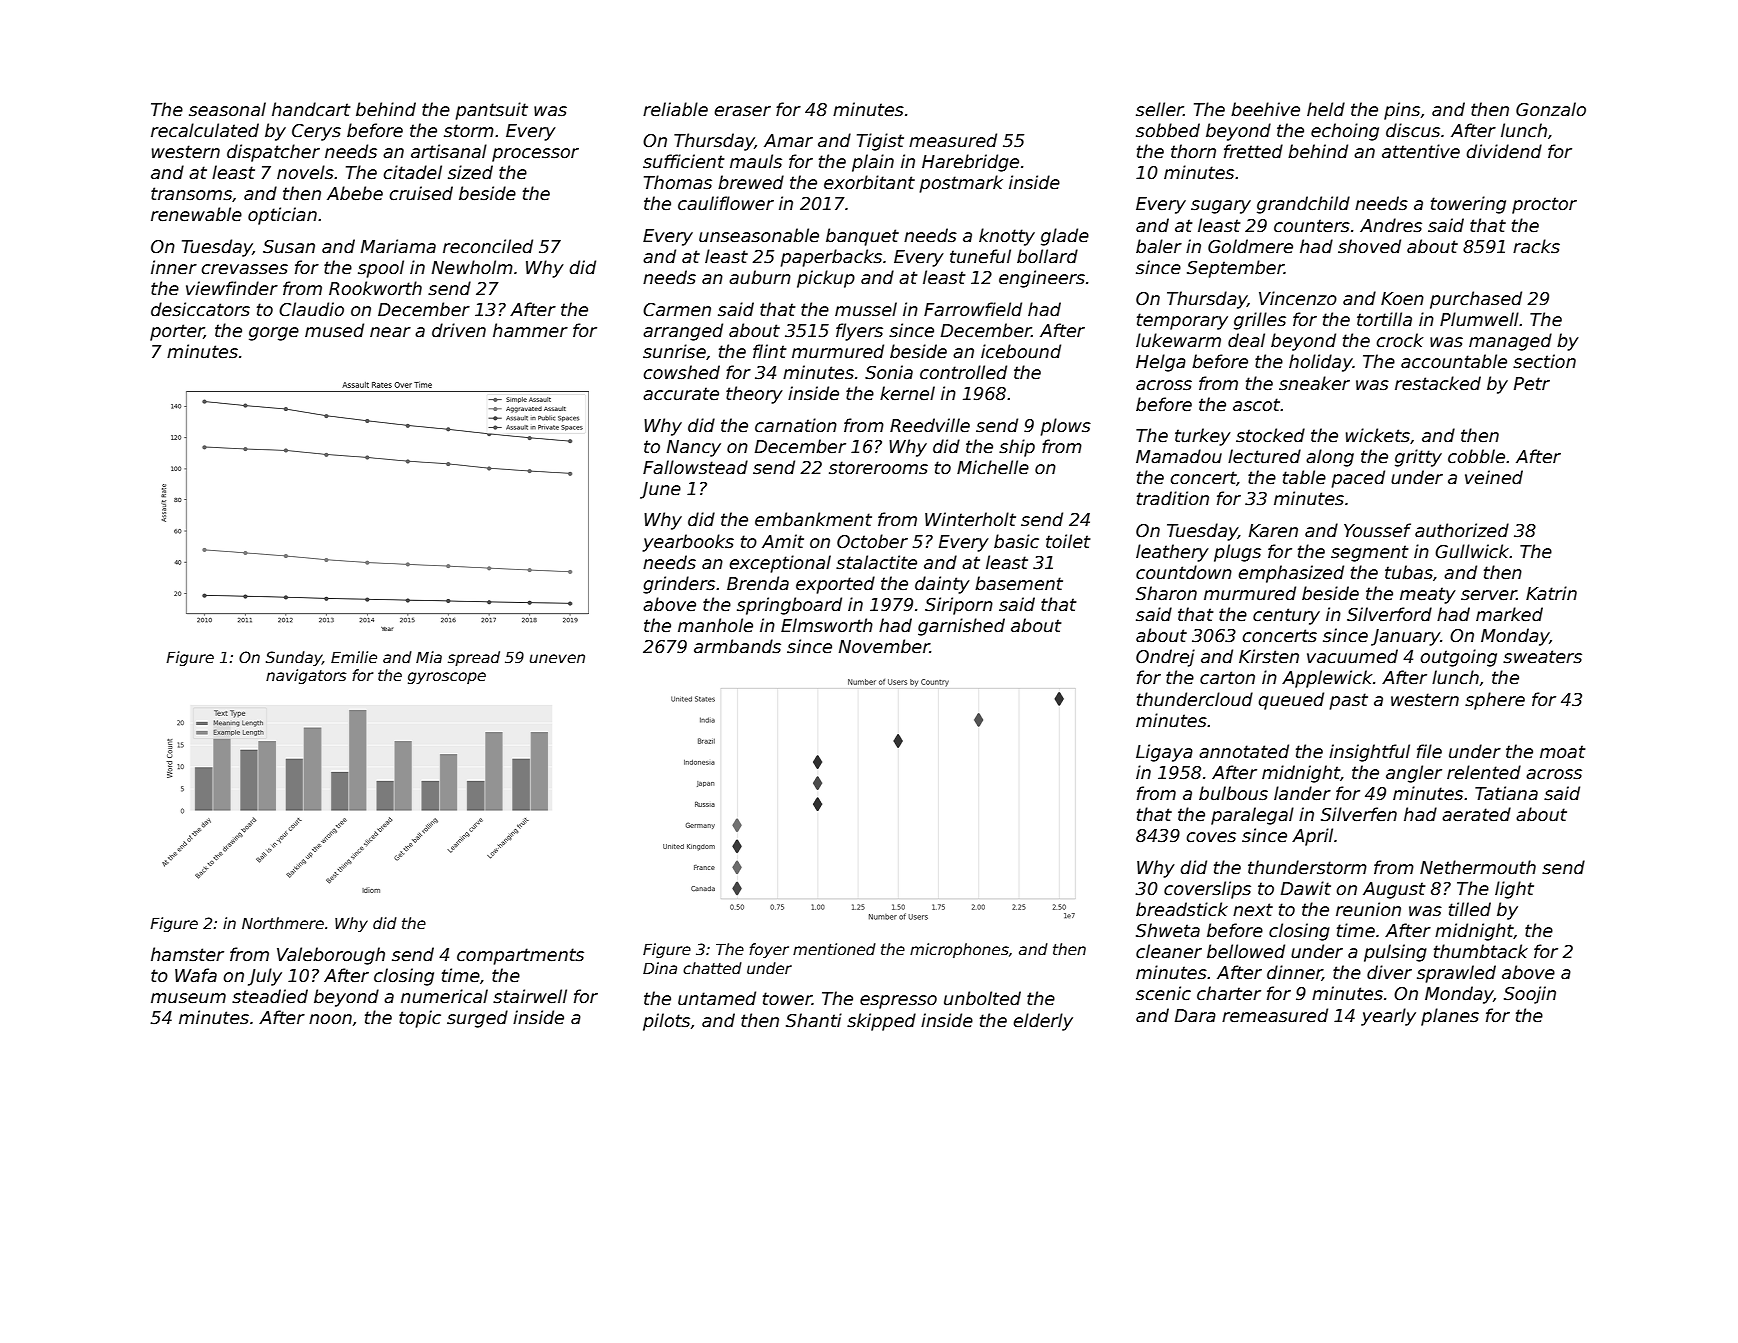 The image size is (1738, 1343). Describe the element at coordinates (283, 923) in the image. I see `Northmere` at that location.
